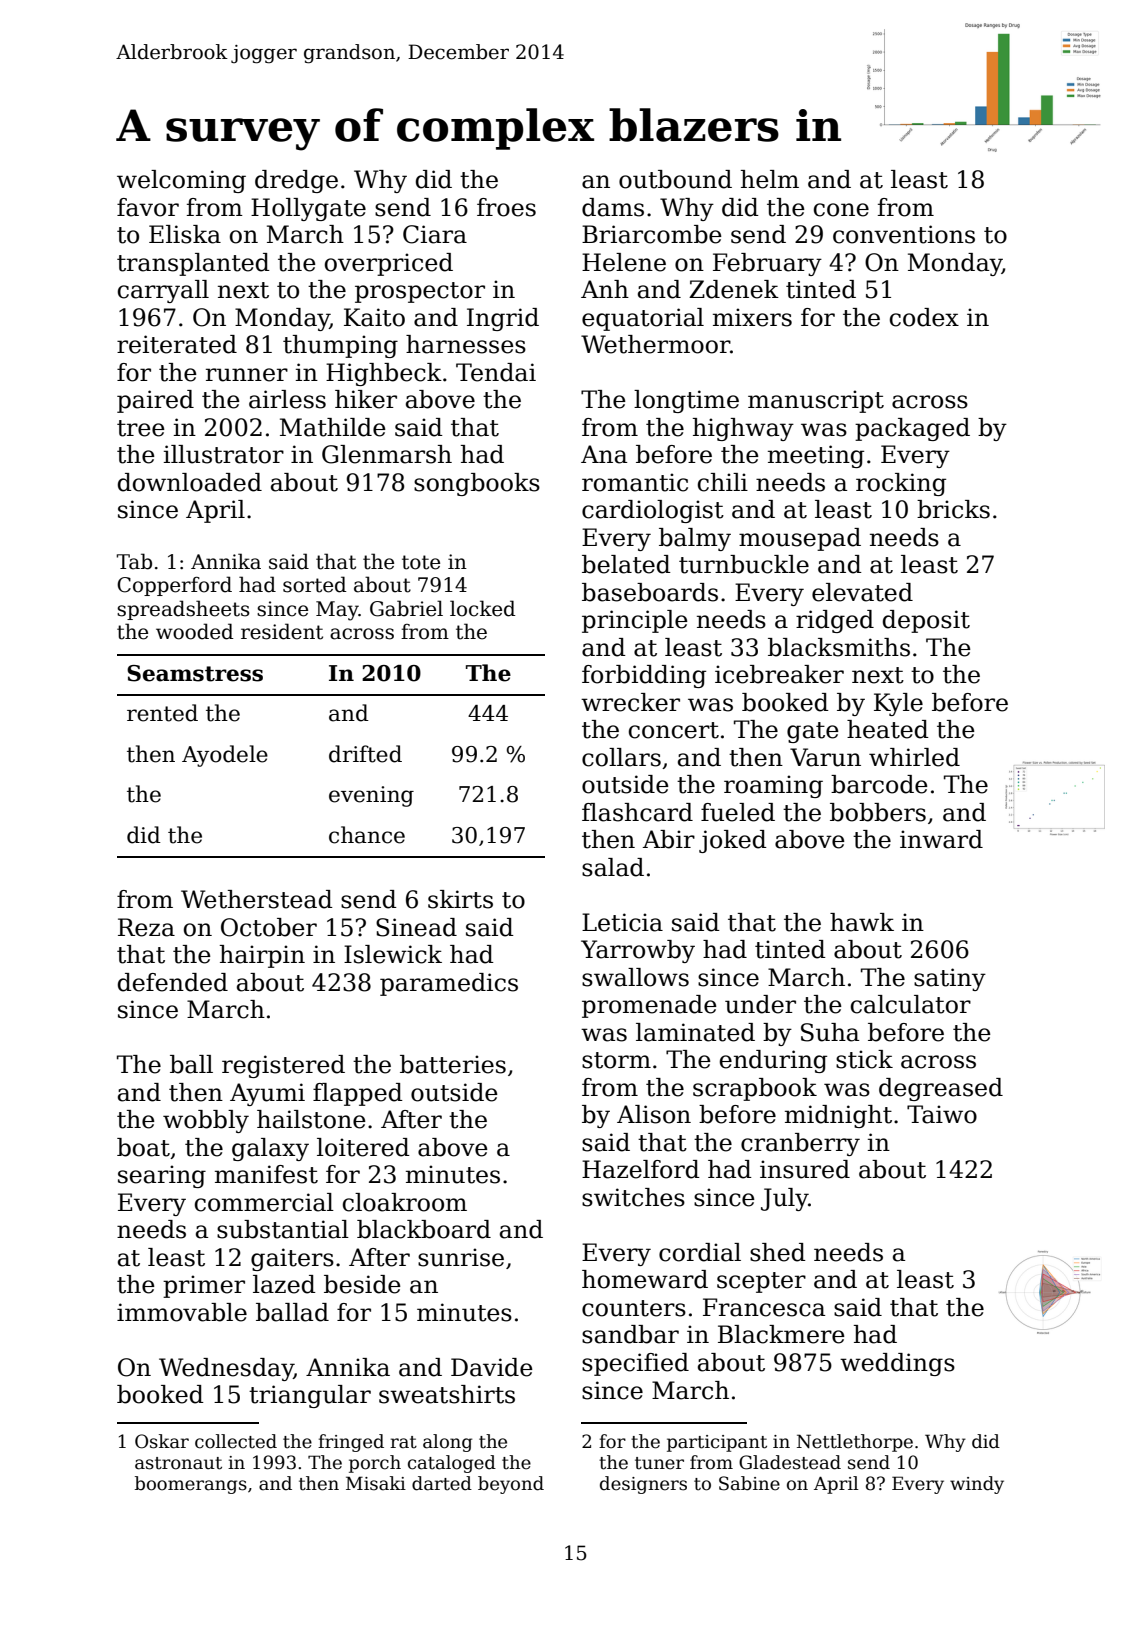 The width and height of the page is (1126, 1630). I want to click on primer, so click(204, 1286).
